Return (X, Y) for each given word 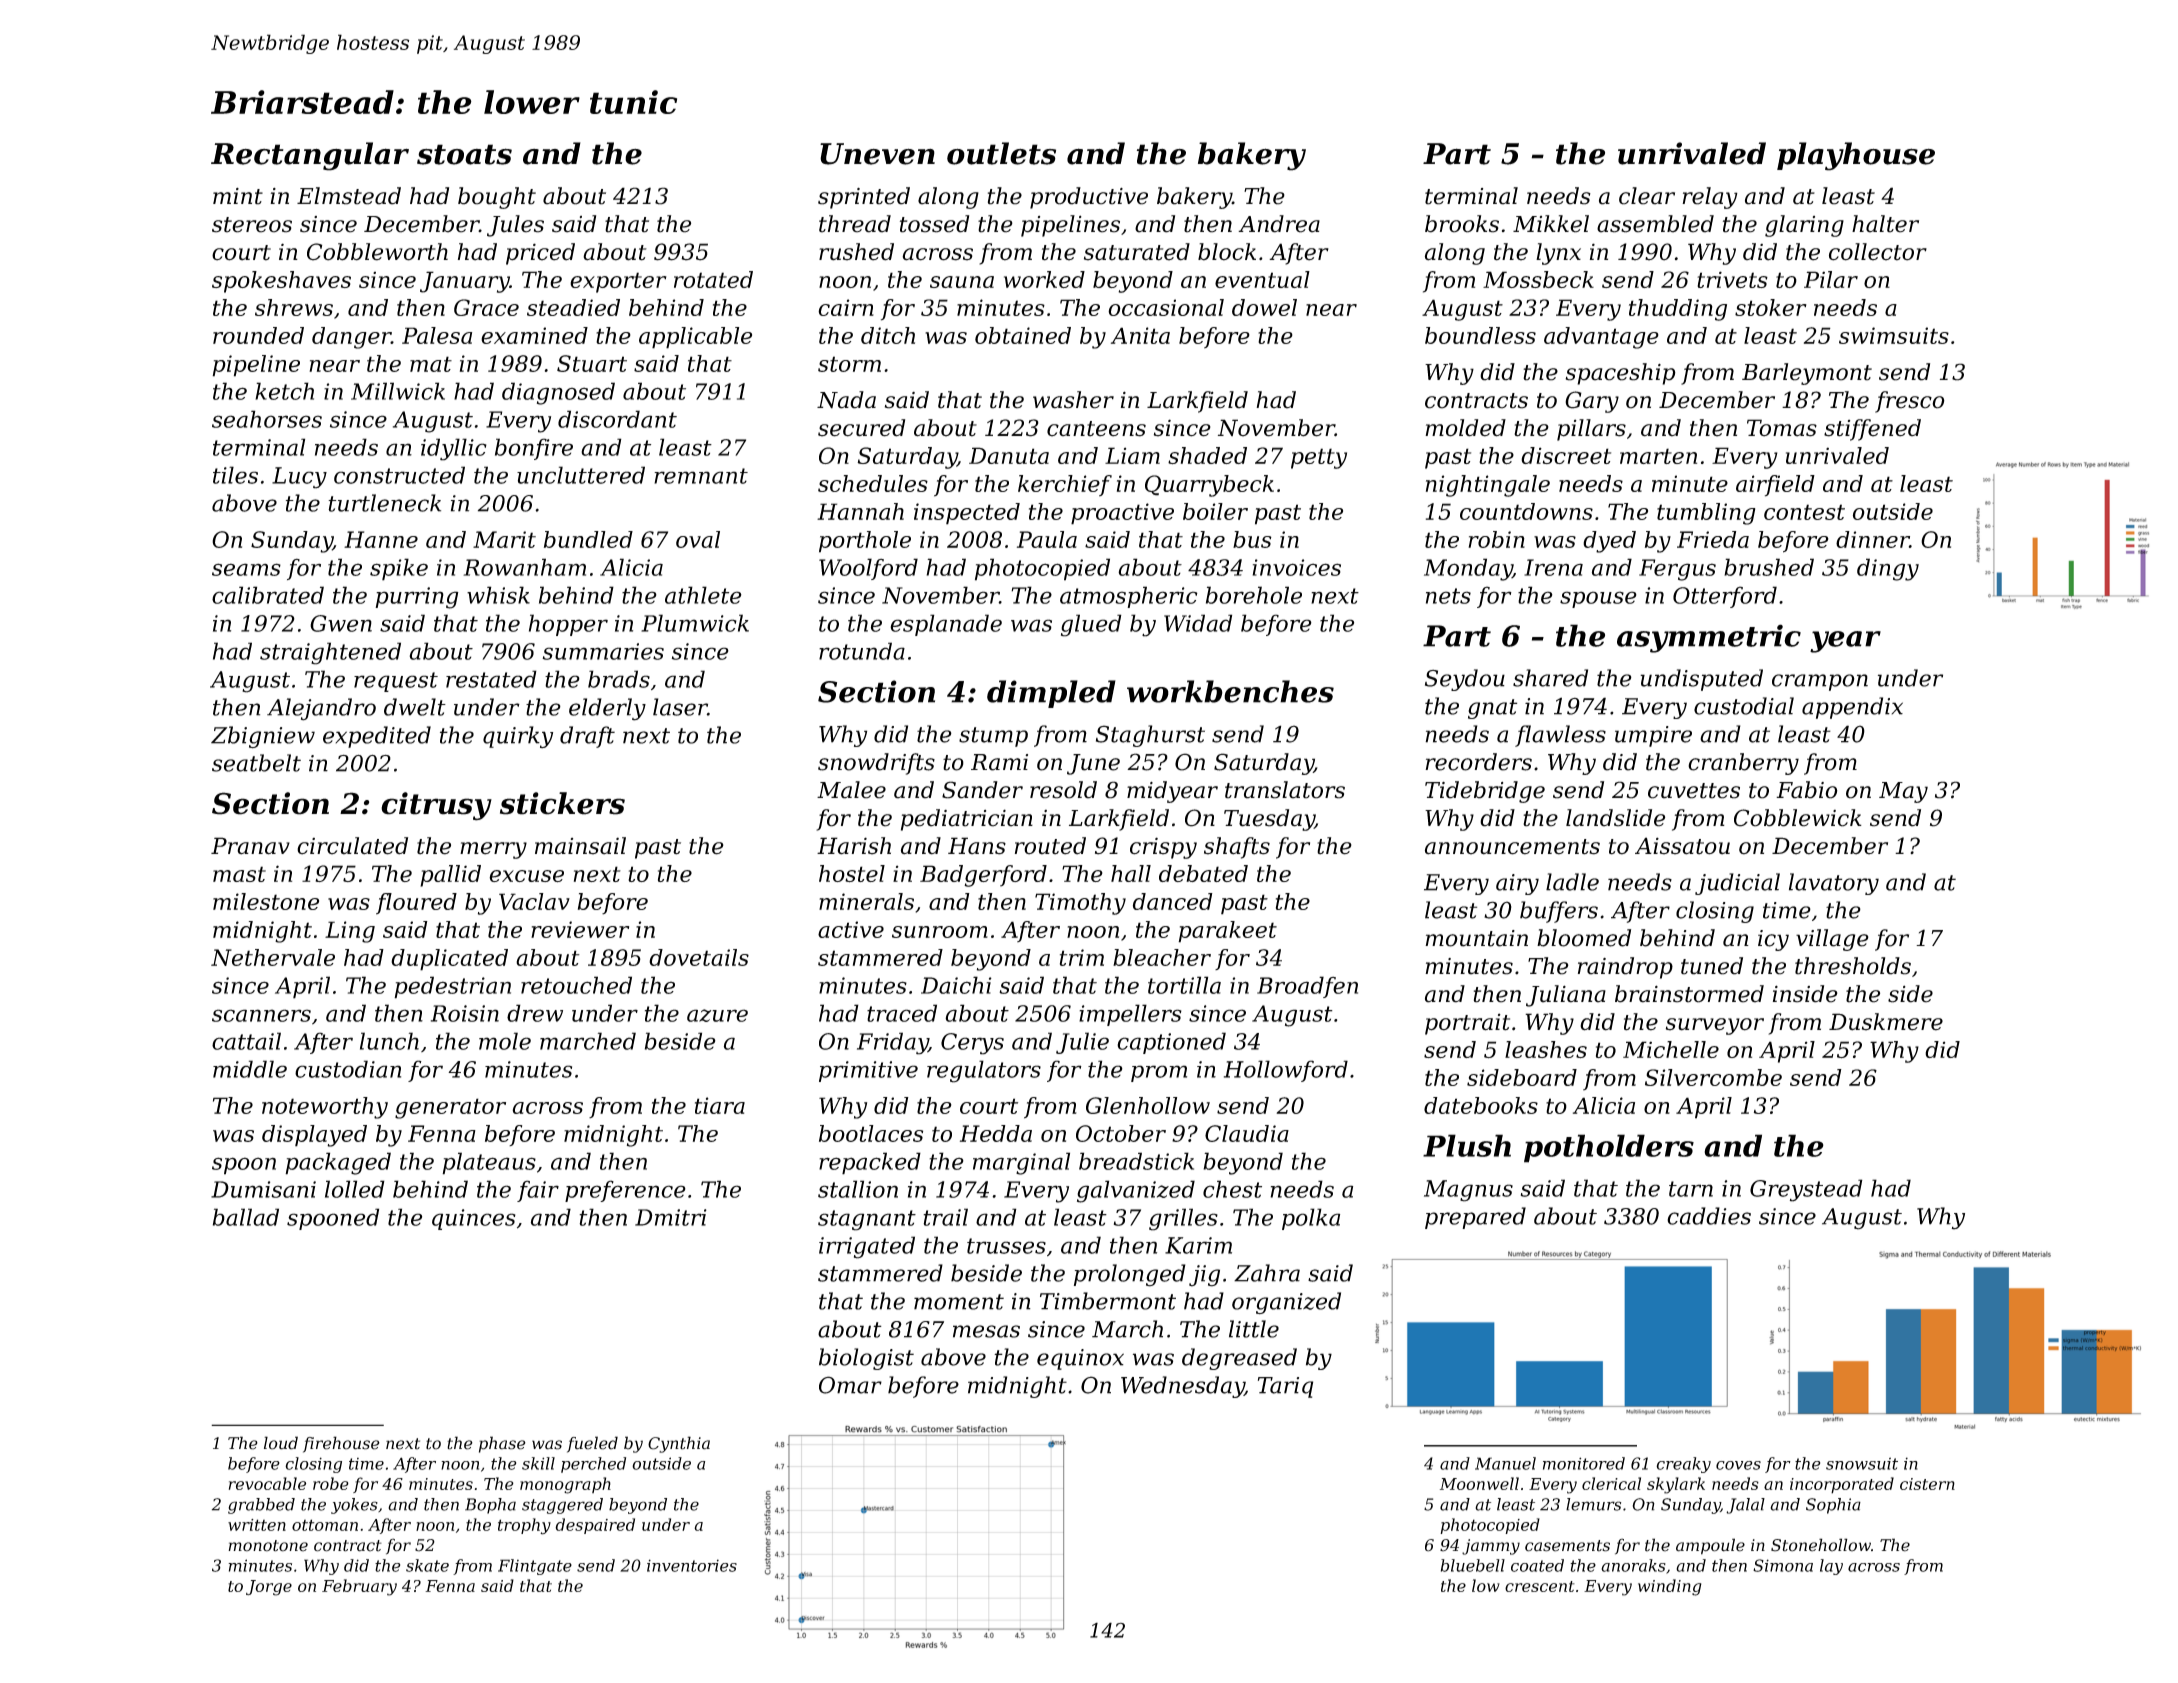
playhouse (1856, 156)
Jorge (269, 1588)
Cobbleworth (377, 252)
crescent (1540, 1586)
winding (1670, 1587)
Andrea (1279, 224)
